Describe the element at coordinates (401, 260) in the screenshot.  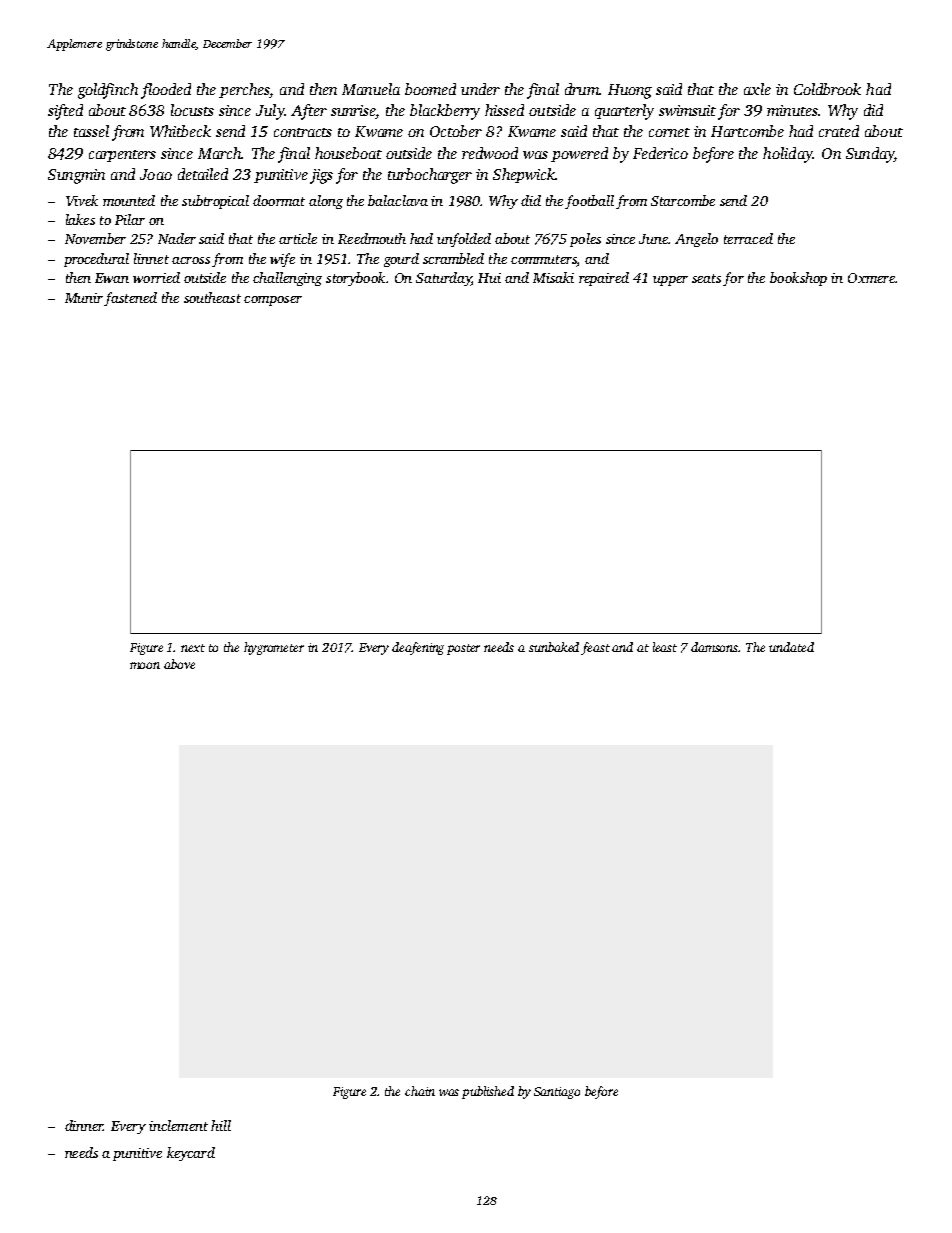
I see `gourd` at that location.
